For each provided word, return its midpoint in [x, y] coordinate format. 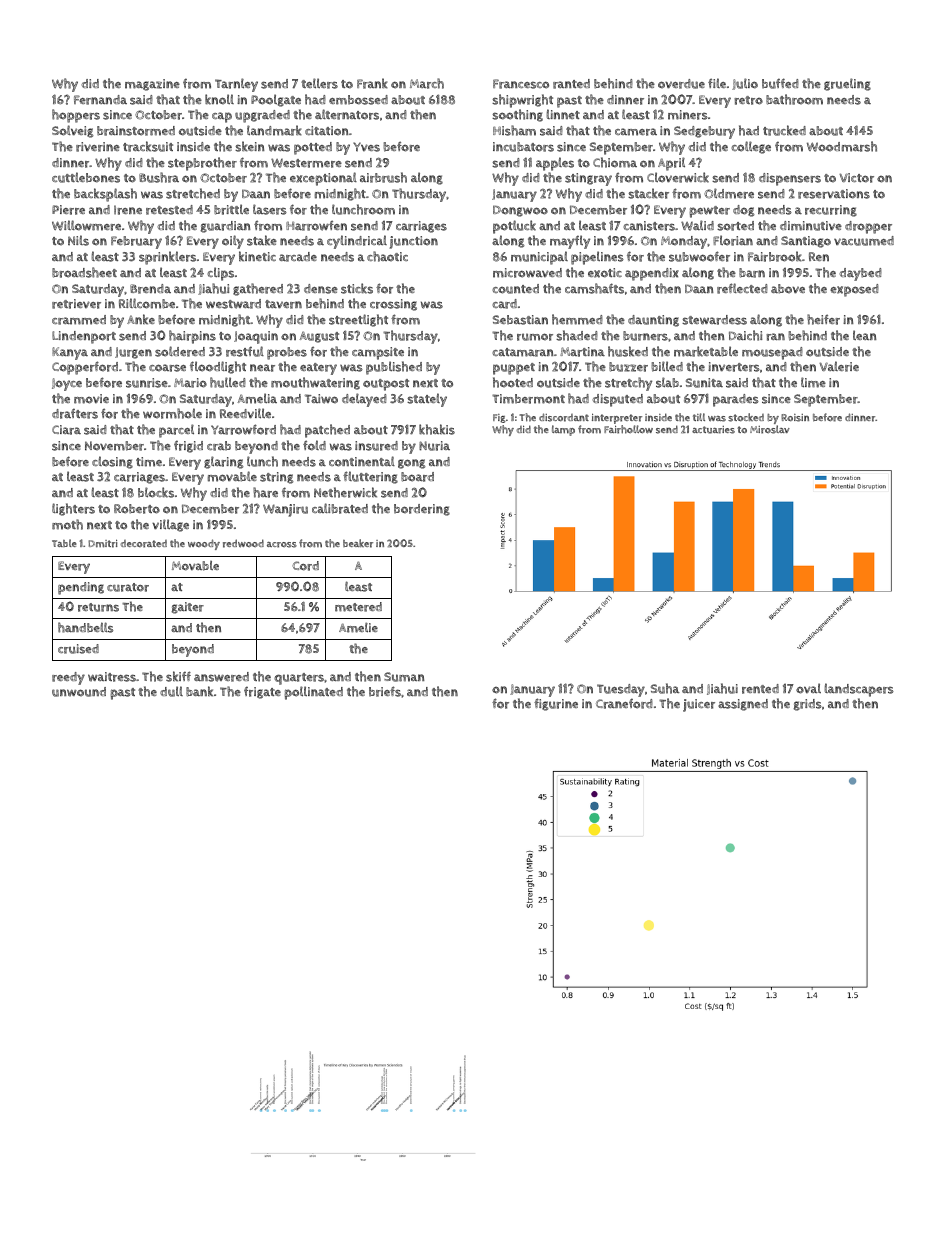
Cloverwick [678, 177]
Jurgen [133, 353]
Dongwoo [520, 211]
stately [427, 400]
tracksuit [148, 146]
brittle [231, 209]
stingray [588, 179]
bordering [422, 510]
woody [204, 544]
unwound [79, 692]
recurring [831, 211]
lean [865, 335]
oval [808, 688]
